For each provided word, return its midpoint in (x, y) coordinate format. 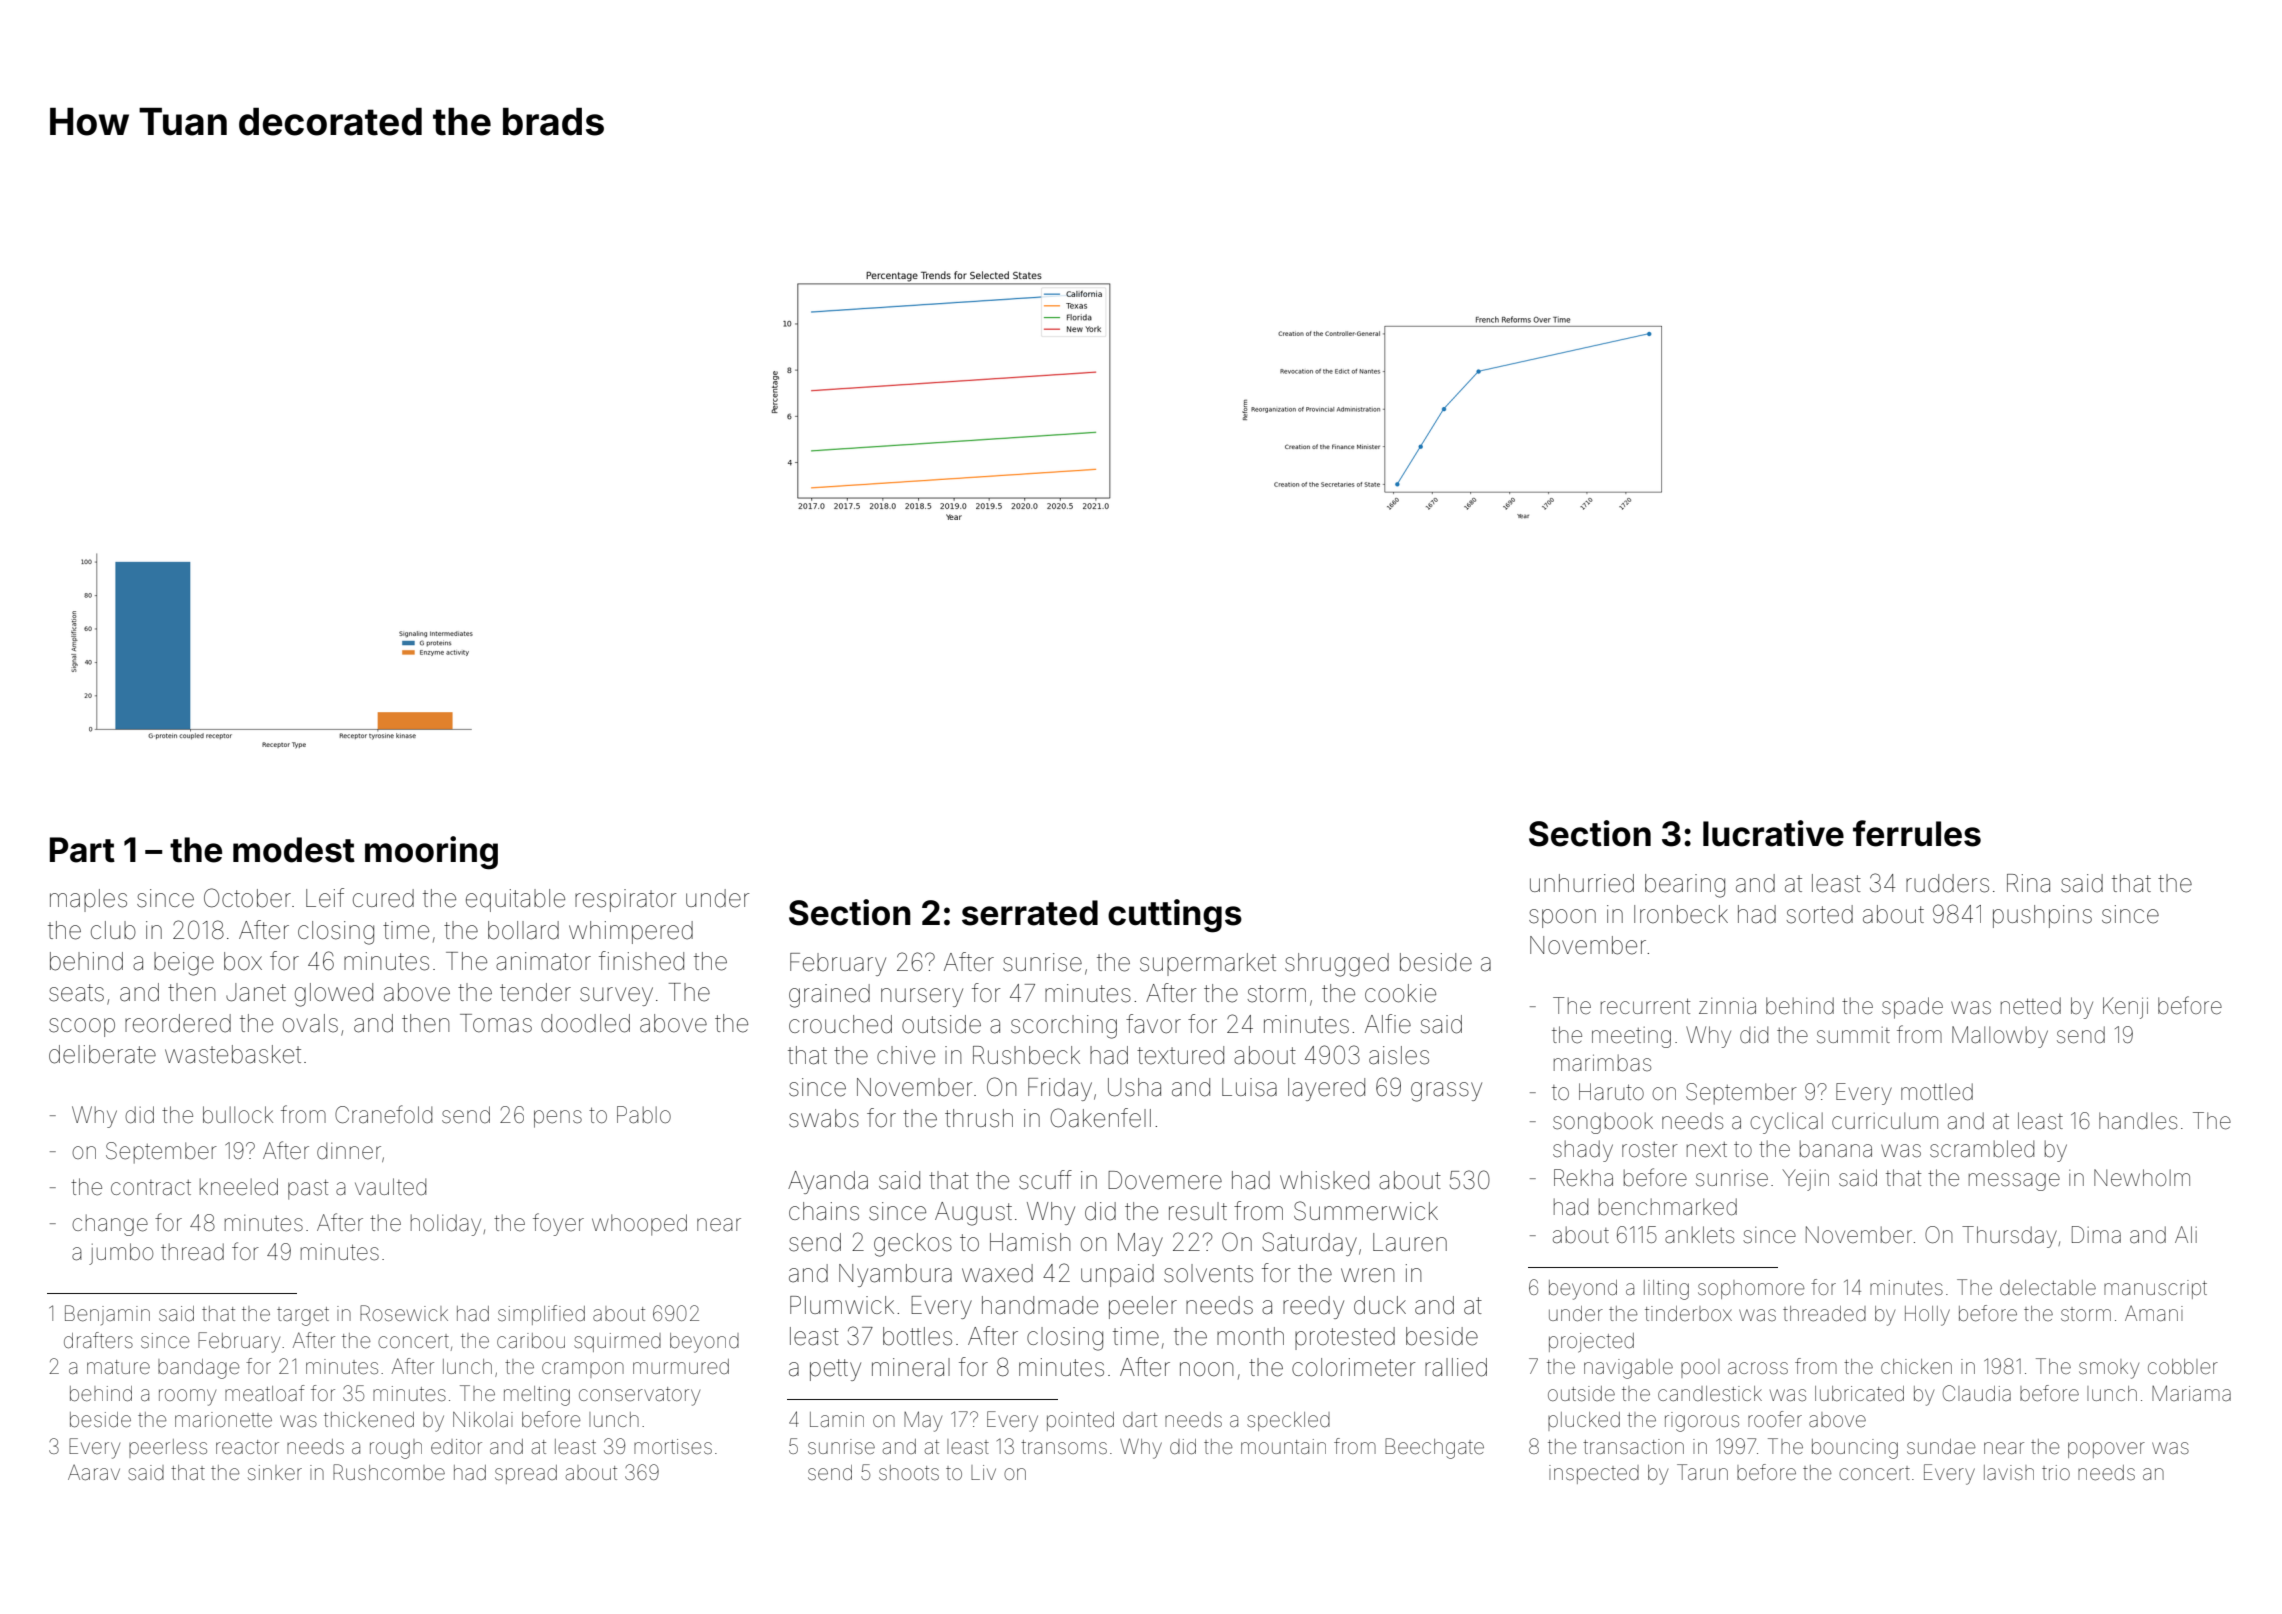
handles (2138, 1121)
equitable (515, 900)
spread (526, 1474)
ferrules (1917, 833)
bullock (238, 1114)
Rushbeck (1026, 1055)
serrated (1030, 913)
